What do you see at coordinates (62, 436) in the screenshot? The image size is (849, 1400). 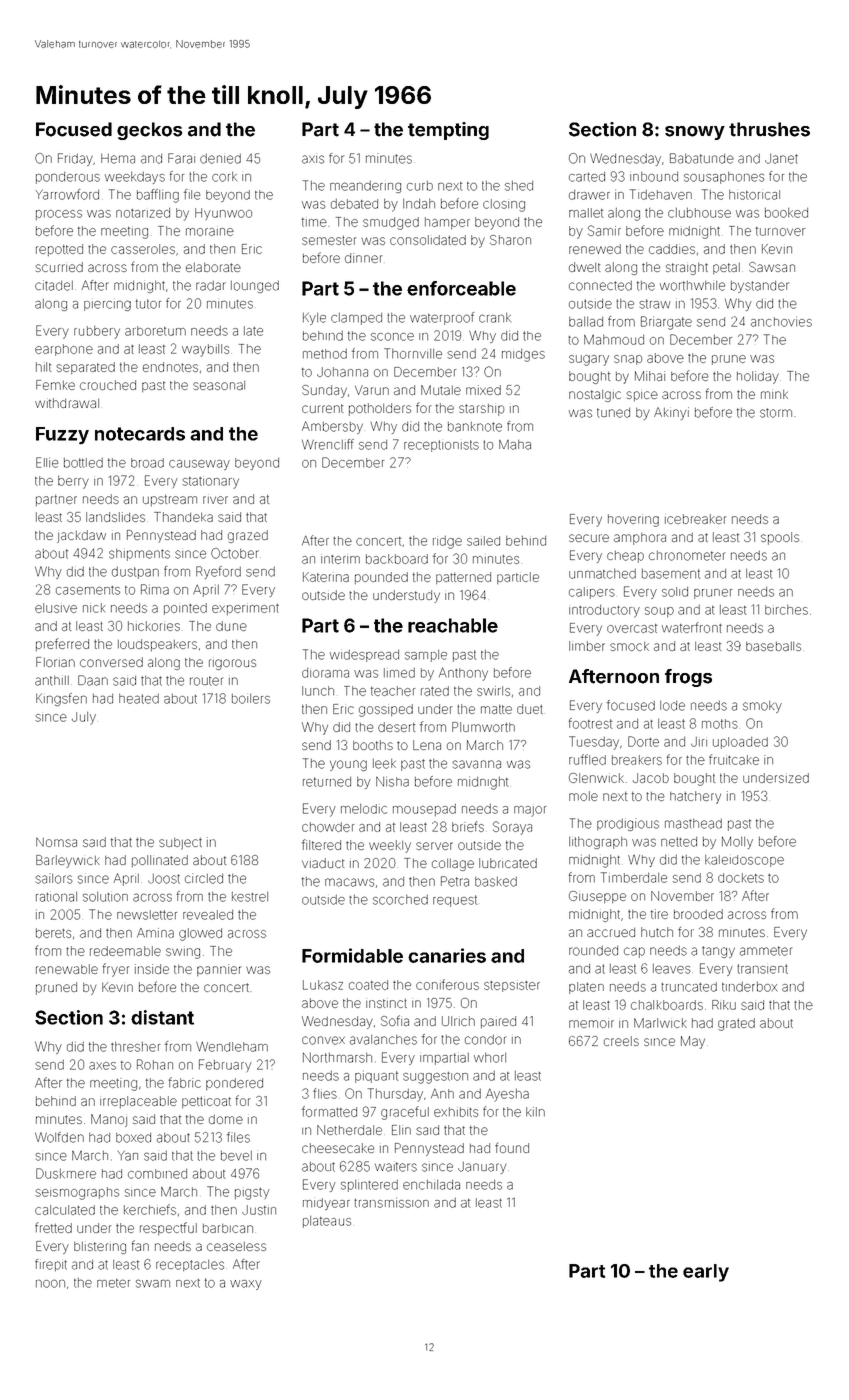 I see `Fuzzy` at bounding box center [62, 436].
